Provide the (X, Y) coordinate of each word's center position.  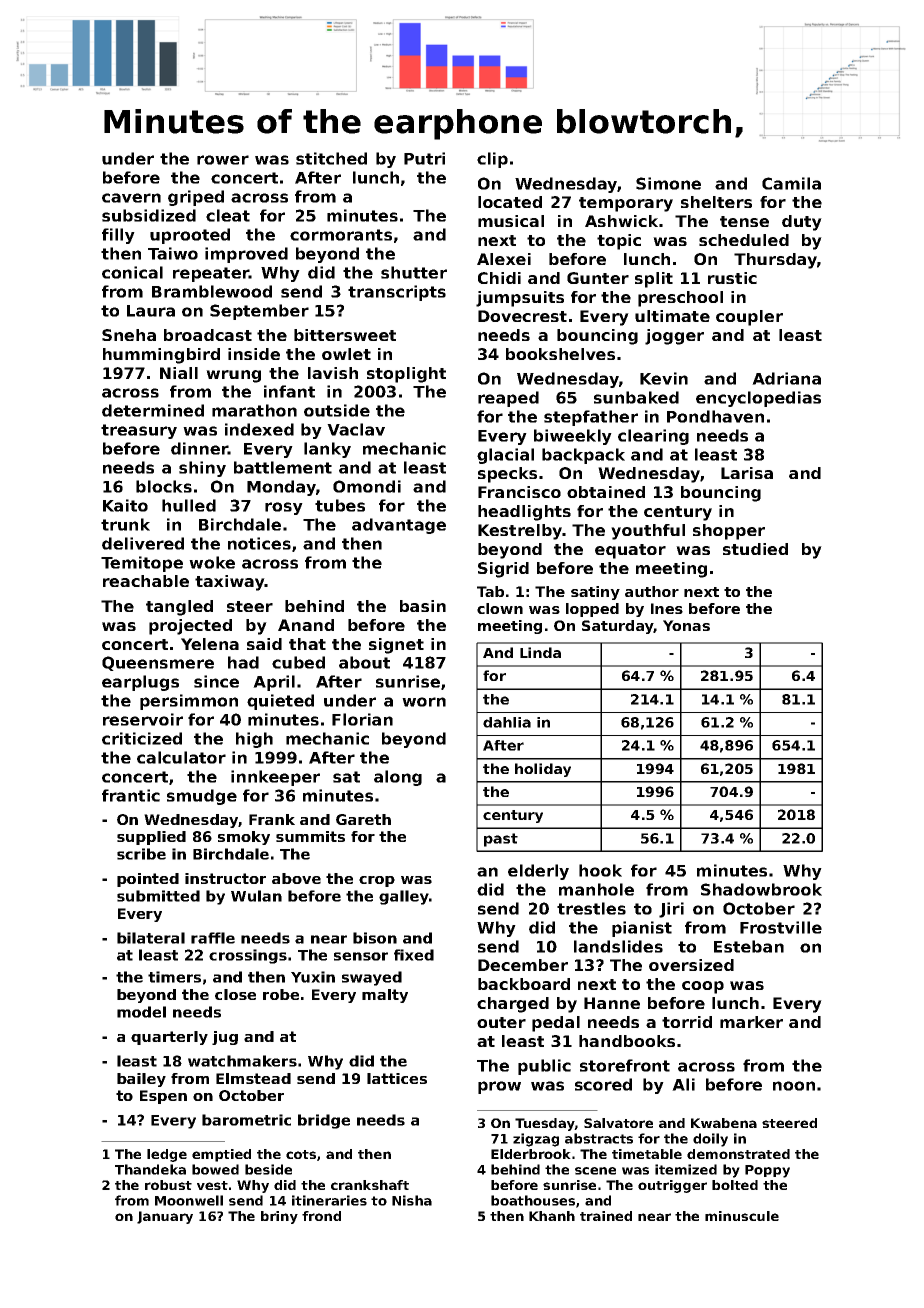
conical (132, 272)
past (501, 840)
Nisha (412, 1200)
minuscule (742, 1216)
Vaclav (356, 429)
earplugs (140, 683)
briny (279, 1217)
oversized (691, 965)
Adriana (786, 378)
